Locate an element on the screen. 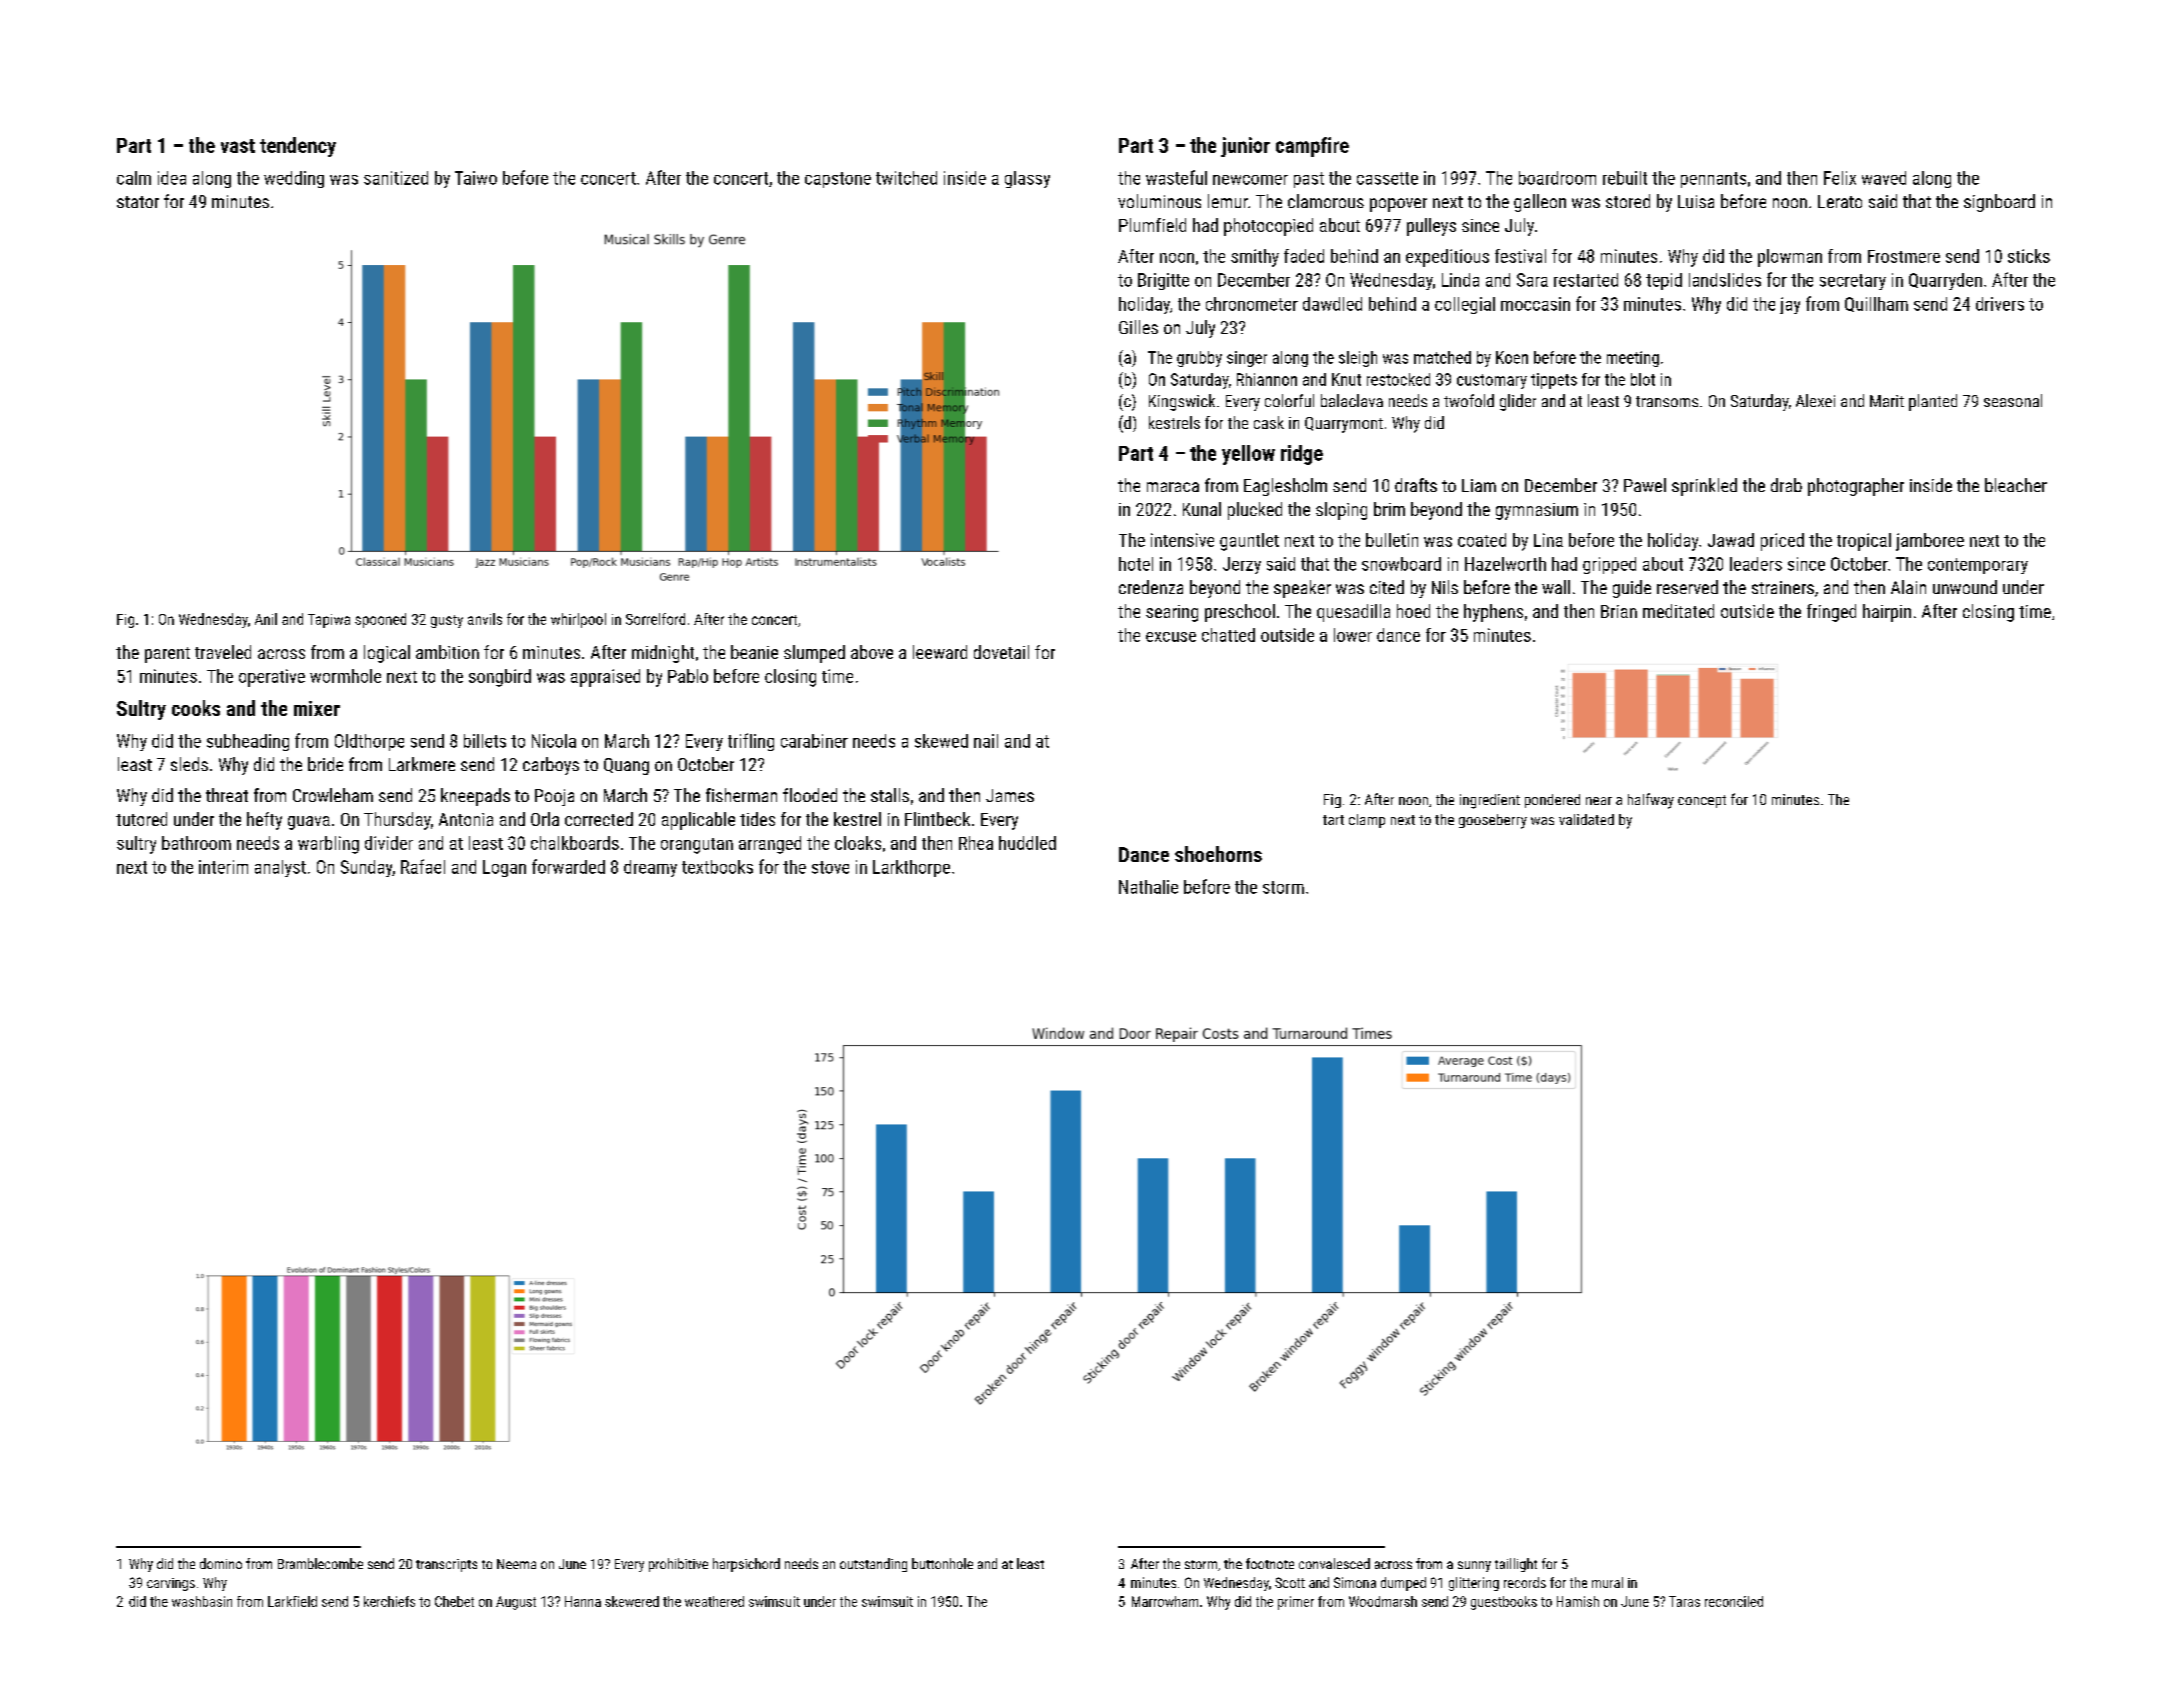 The image size is (2178, 1683). stator is located at coordinates (138, 202).
